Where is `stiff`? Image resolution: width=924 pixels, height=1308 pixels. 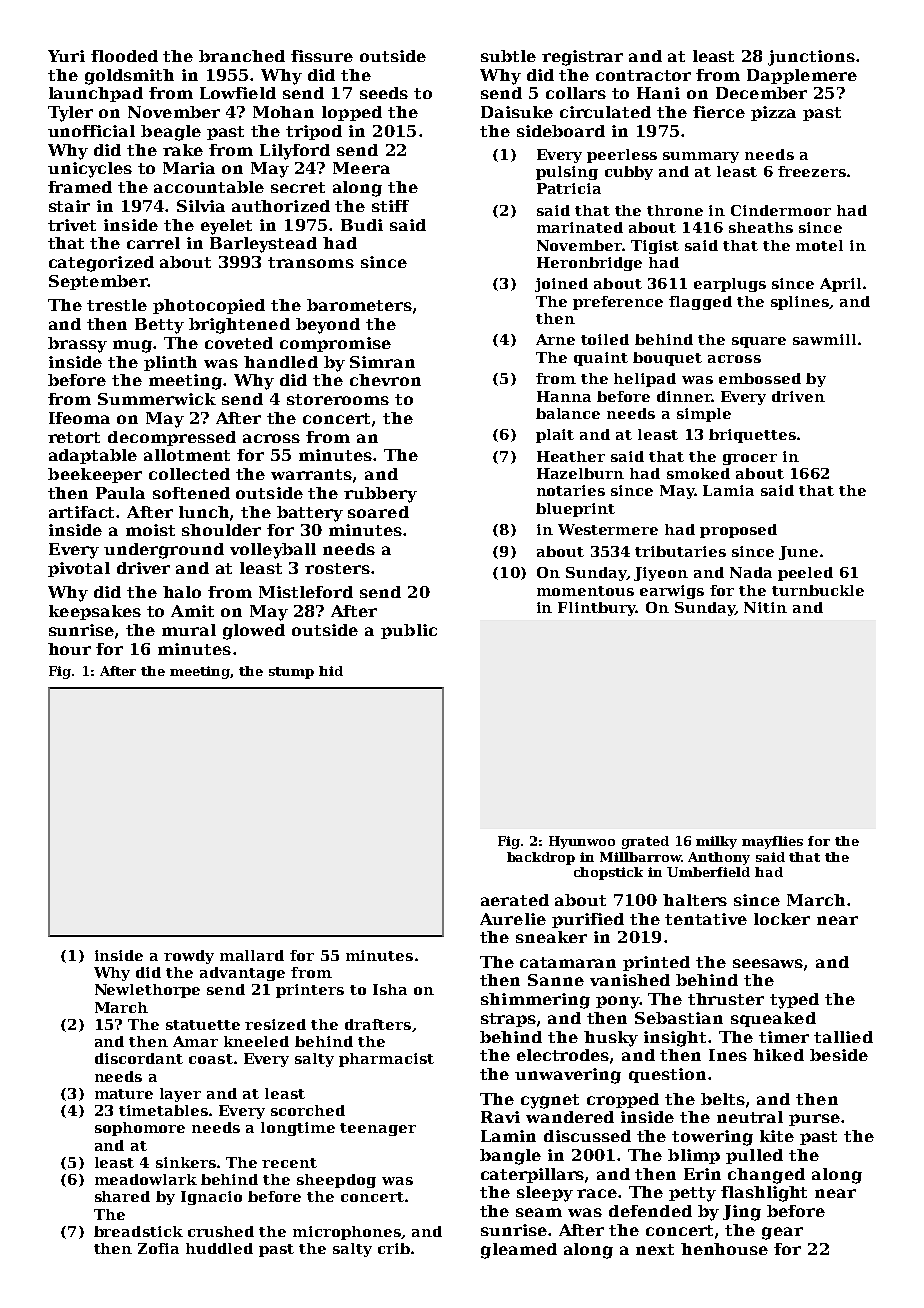 stiff is located at coordinates (390, 206).
